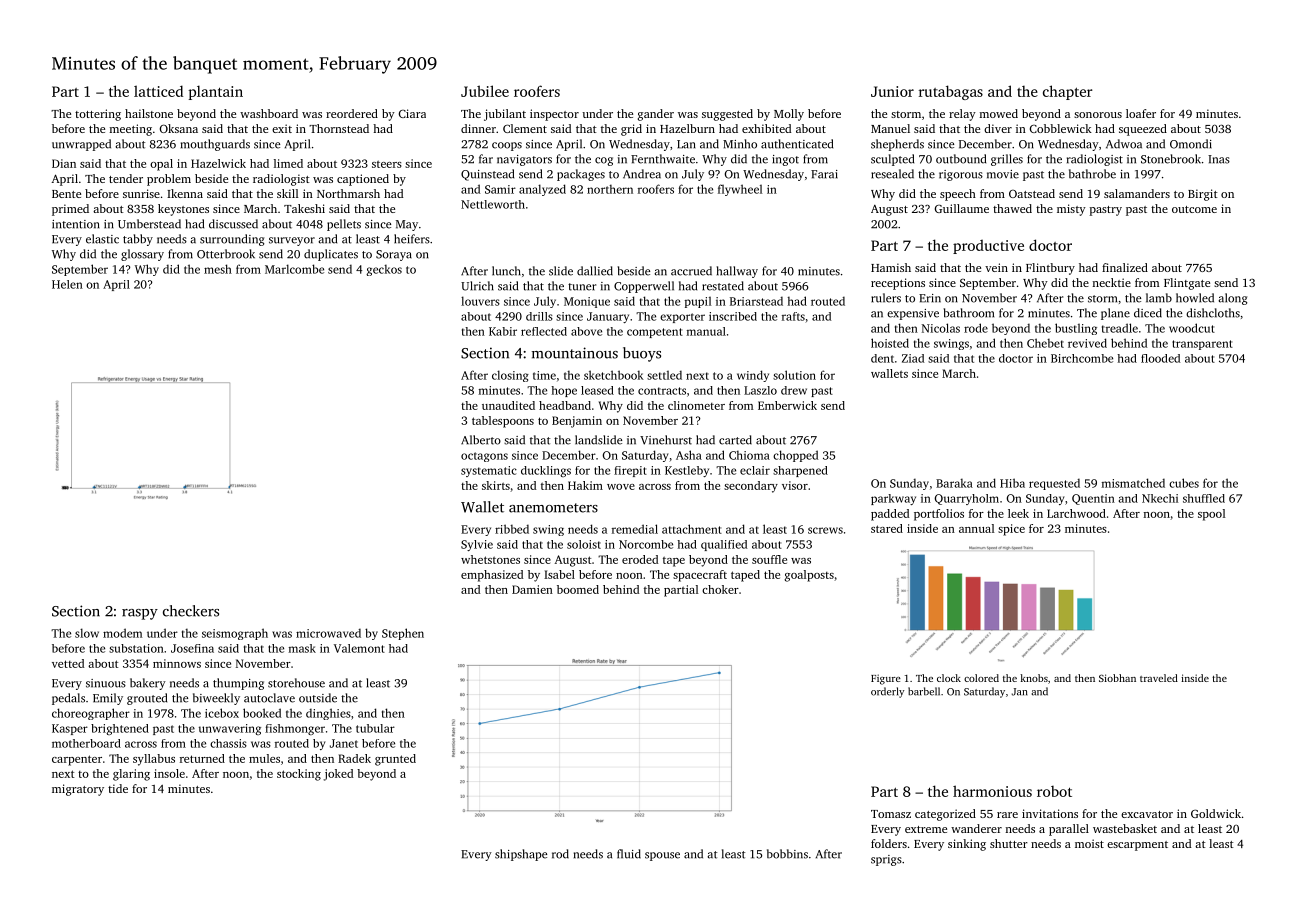 The height and width of the screenshot is (924, 1308). I want to click on pellets, so click(344, 225).
